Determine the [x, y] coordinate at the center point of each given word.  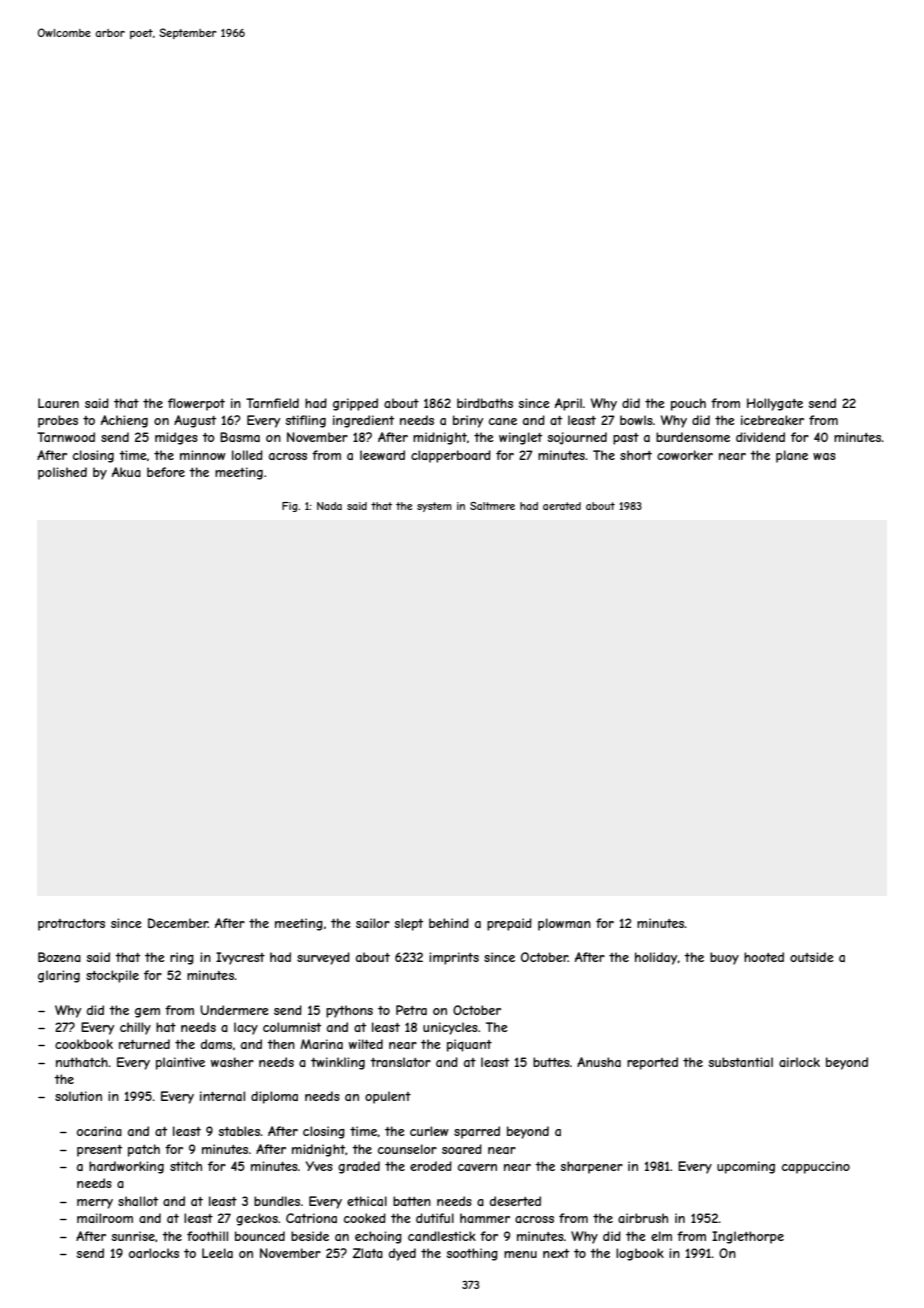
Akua [126, 472]
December [178, 923]
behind [449, 923]
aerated [562, 506]
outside [812, 957]
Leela [217, 1253]
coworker [685, 455]
